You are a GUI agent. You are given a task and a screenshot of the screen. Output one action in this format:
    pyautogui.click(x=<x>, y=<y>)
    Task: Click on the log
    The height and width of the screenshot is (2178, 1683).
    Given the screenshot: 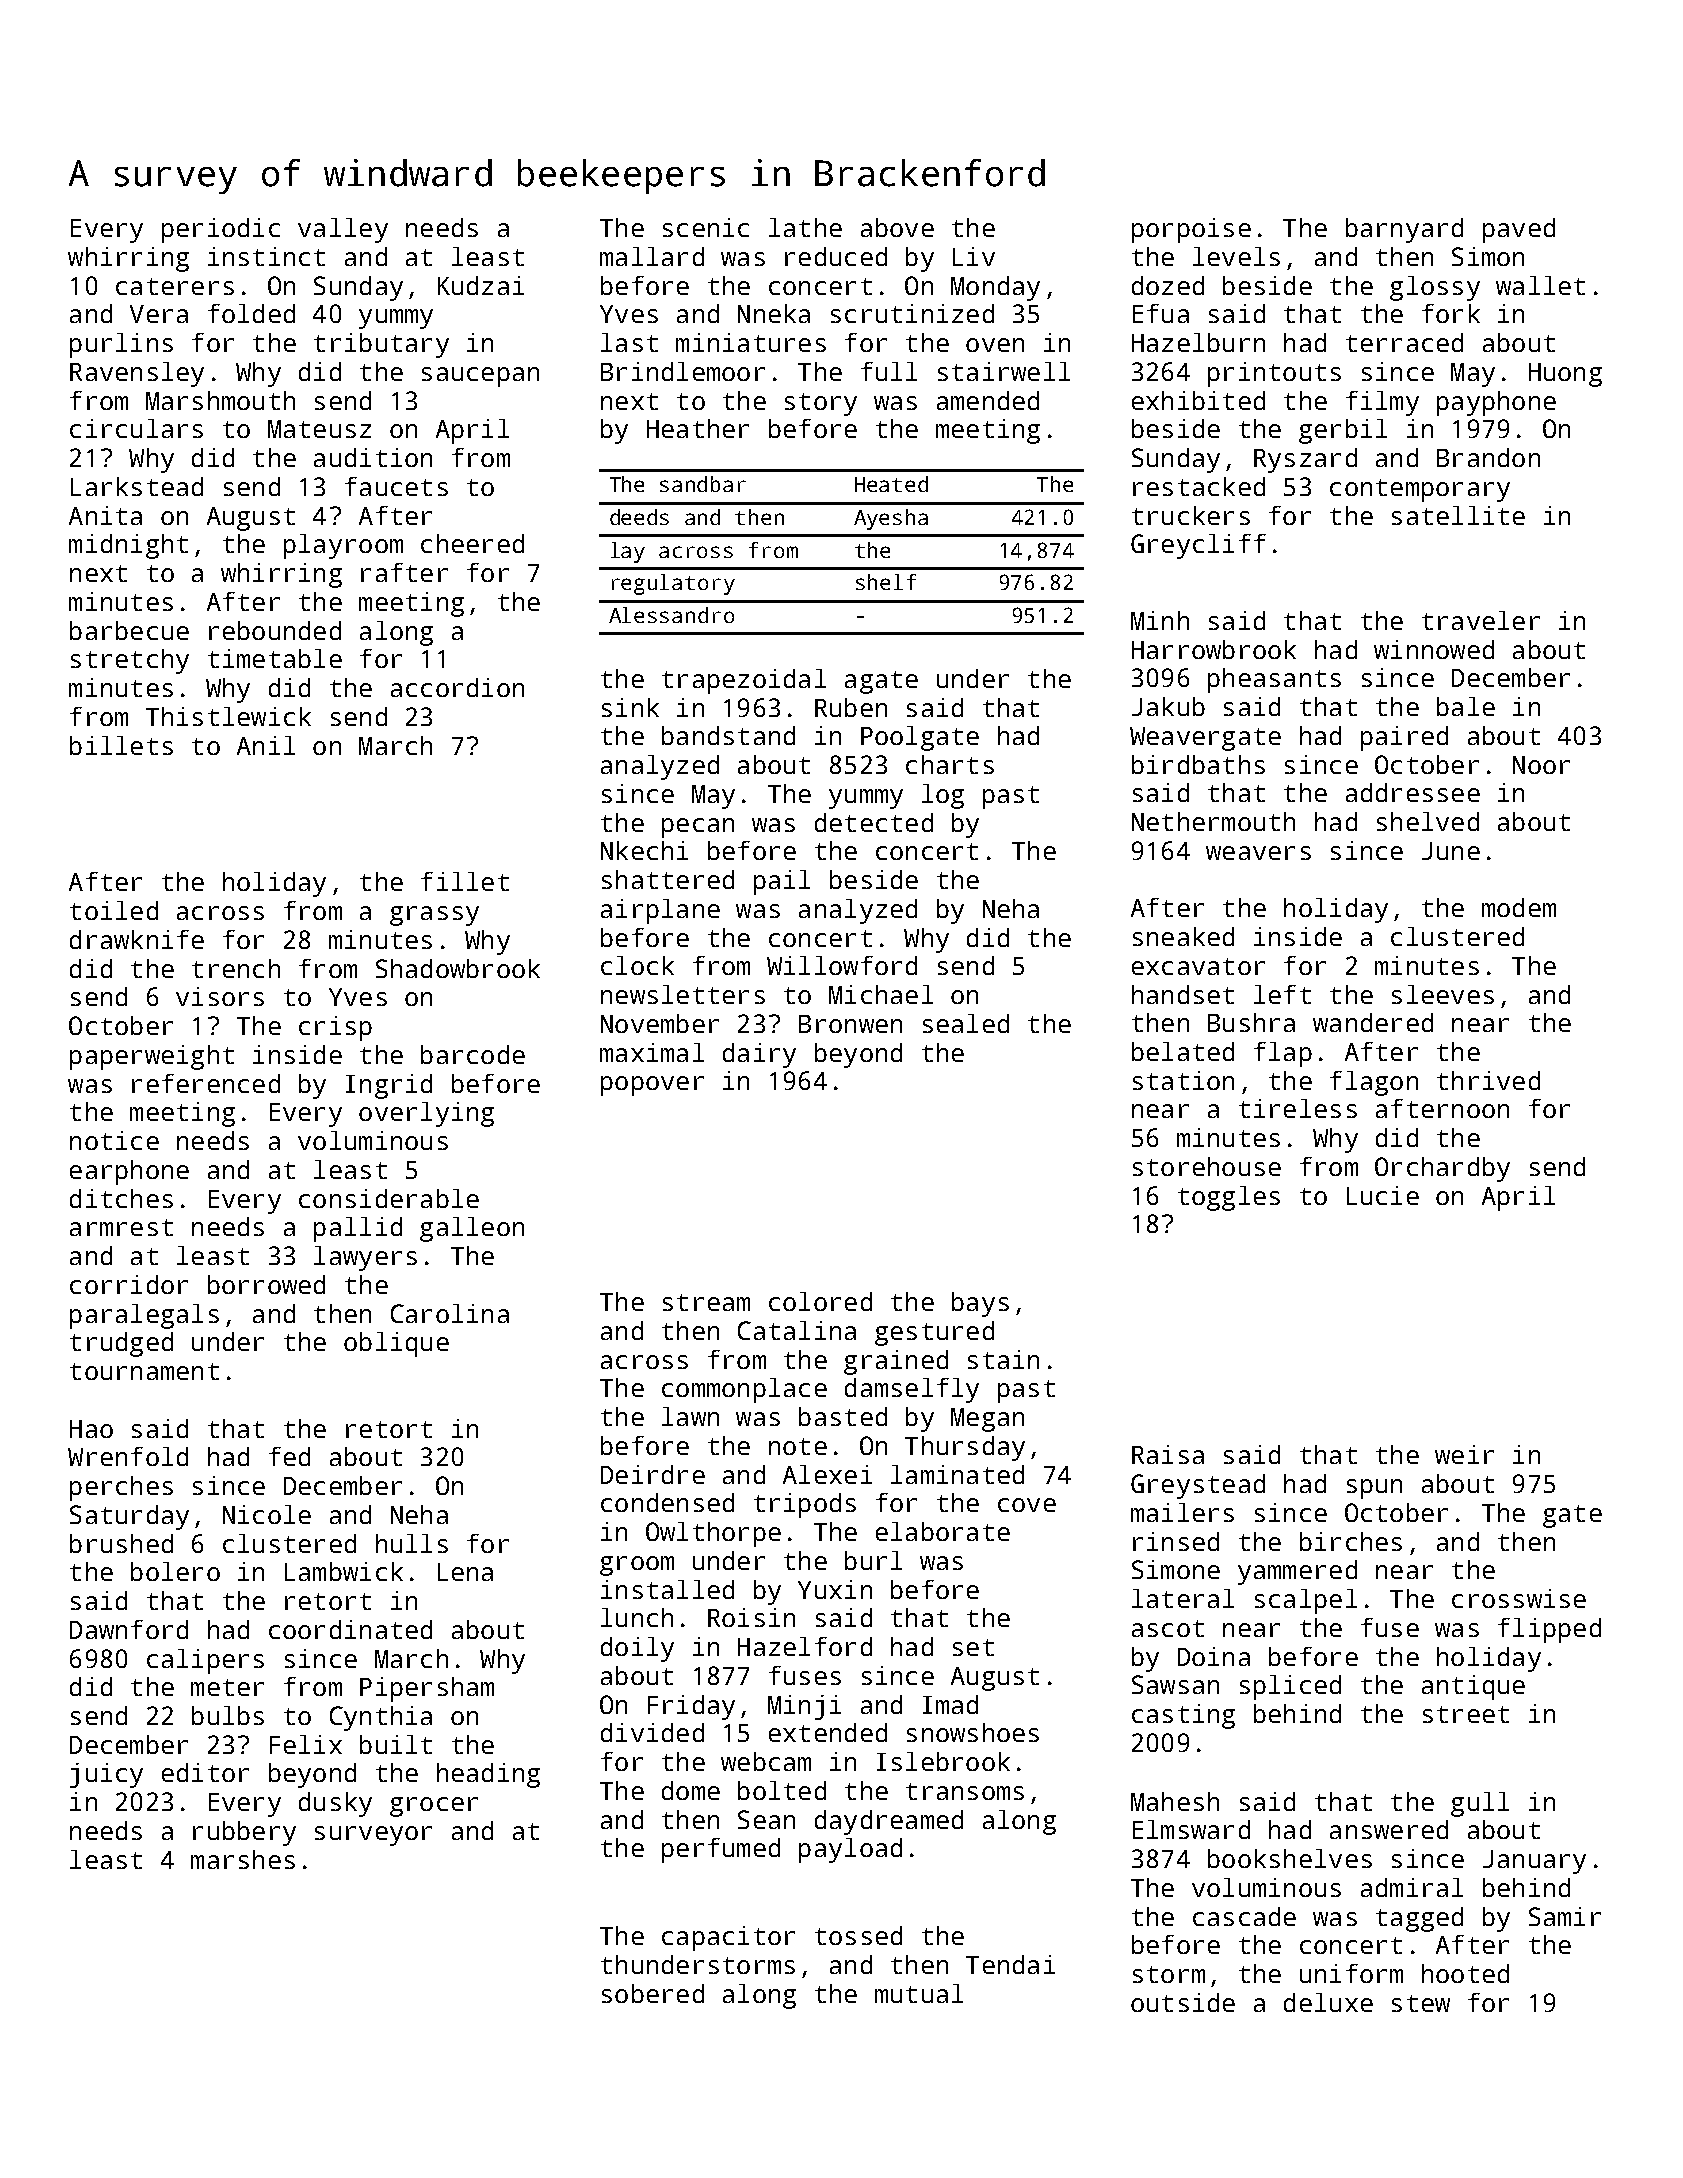 What is the action you would take?
    pyautogui.click(x=943, y=796)
